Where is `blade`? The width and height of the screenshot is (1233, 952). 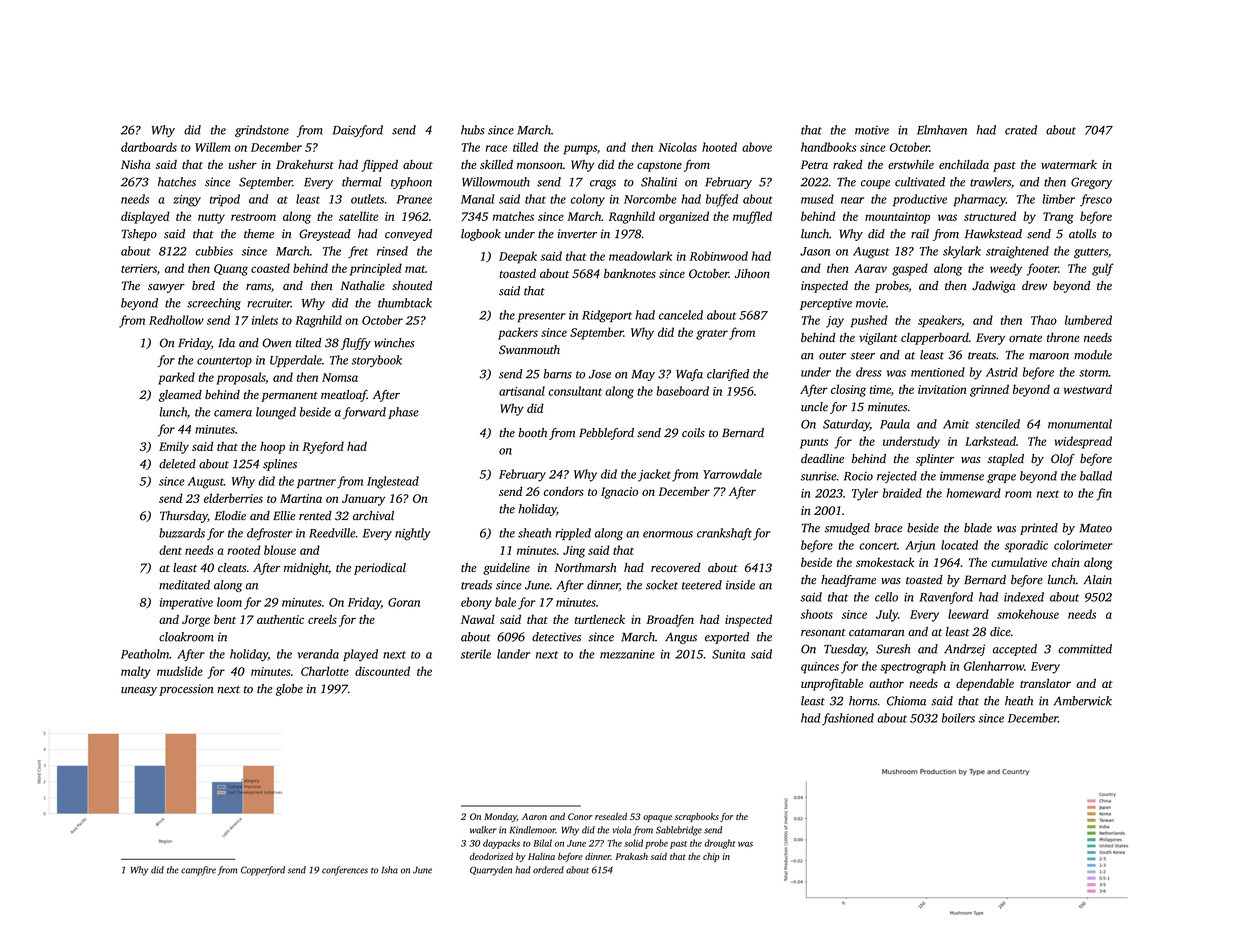 blade is located at coordinates (978, 528).
